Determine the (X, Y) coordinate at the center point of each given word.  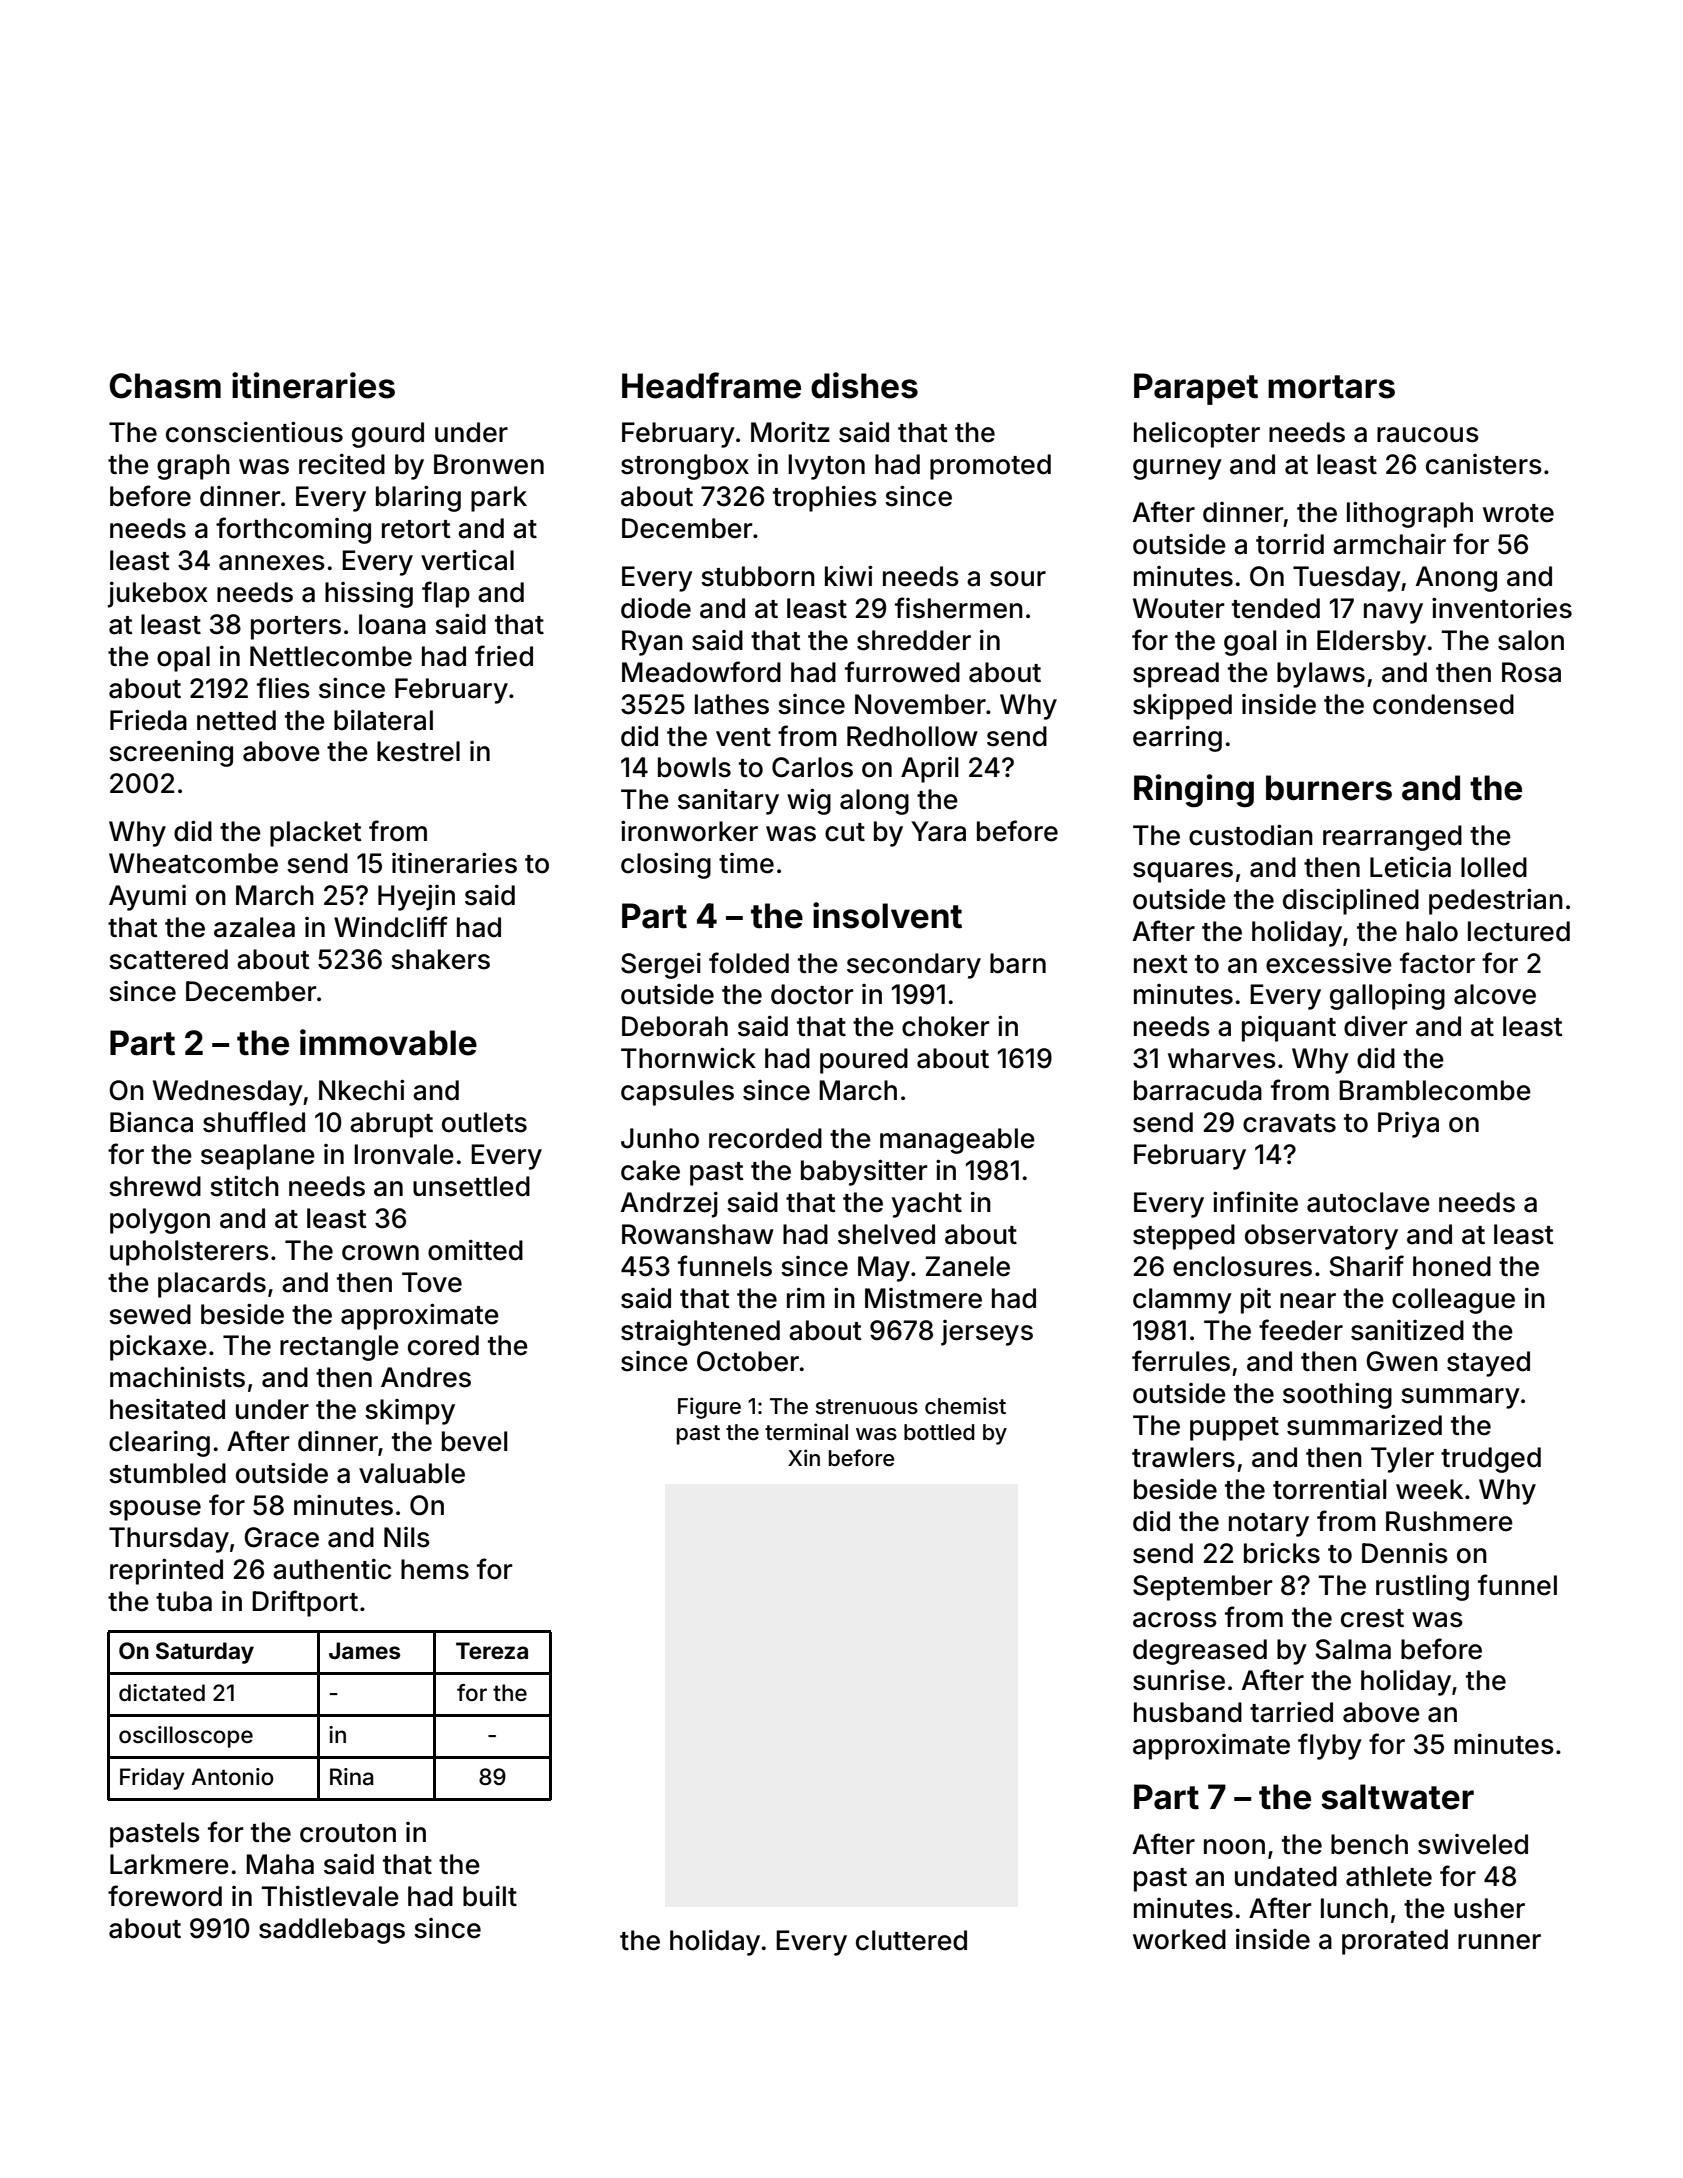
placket (316, 834)
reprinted (166, 1571)
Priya (1408, 1125)
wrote (1518, 513)
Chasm (165, 386)
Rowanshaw (698, 1234)
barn (1018, 963)
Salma (1353, 1649)
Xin (804, 1457)
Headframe (711, 385)
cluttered (911, 1940)
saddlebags (332, 1931)
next (1161, 964)
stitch (244, 1186)
